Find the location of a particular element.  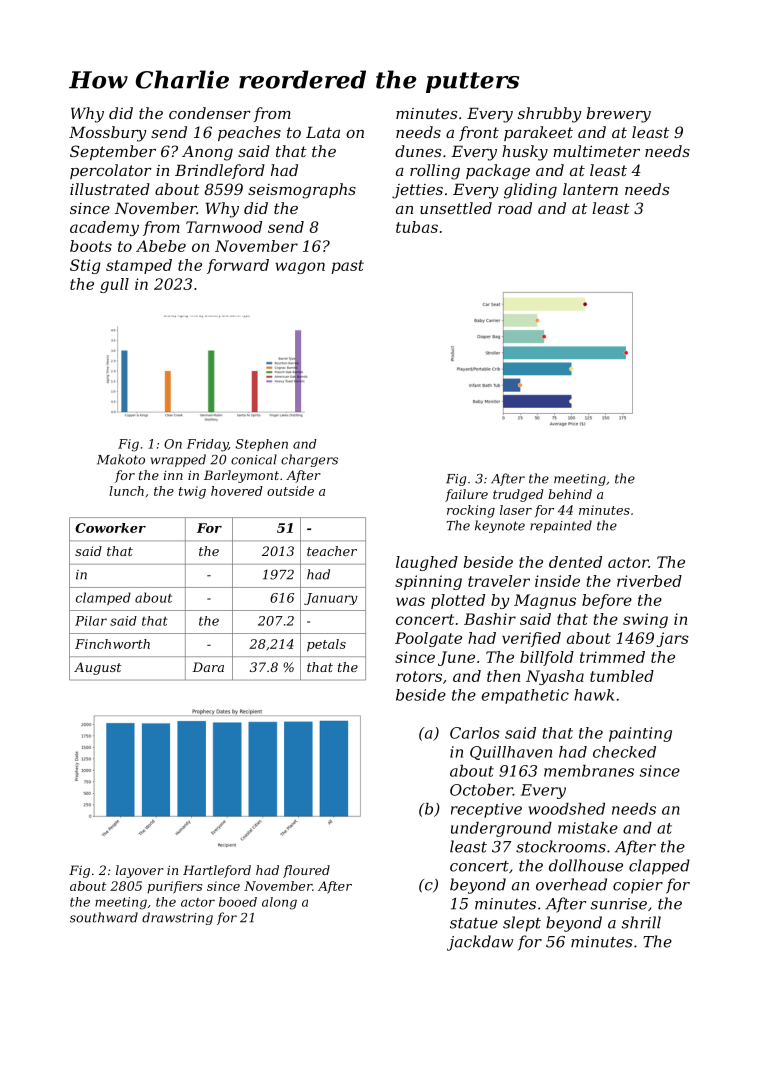

Coworker is located at coordinates (110, 528).
